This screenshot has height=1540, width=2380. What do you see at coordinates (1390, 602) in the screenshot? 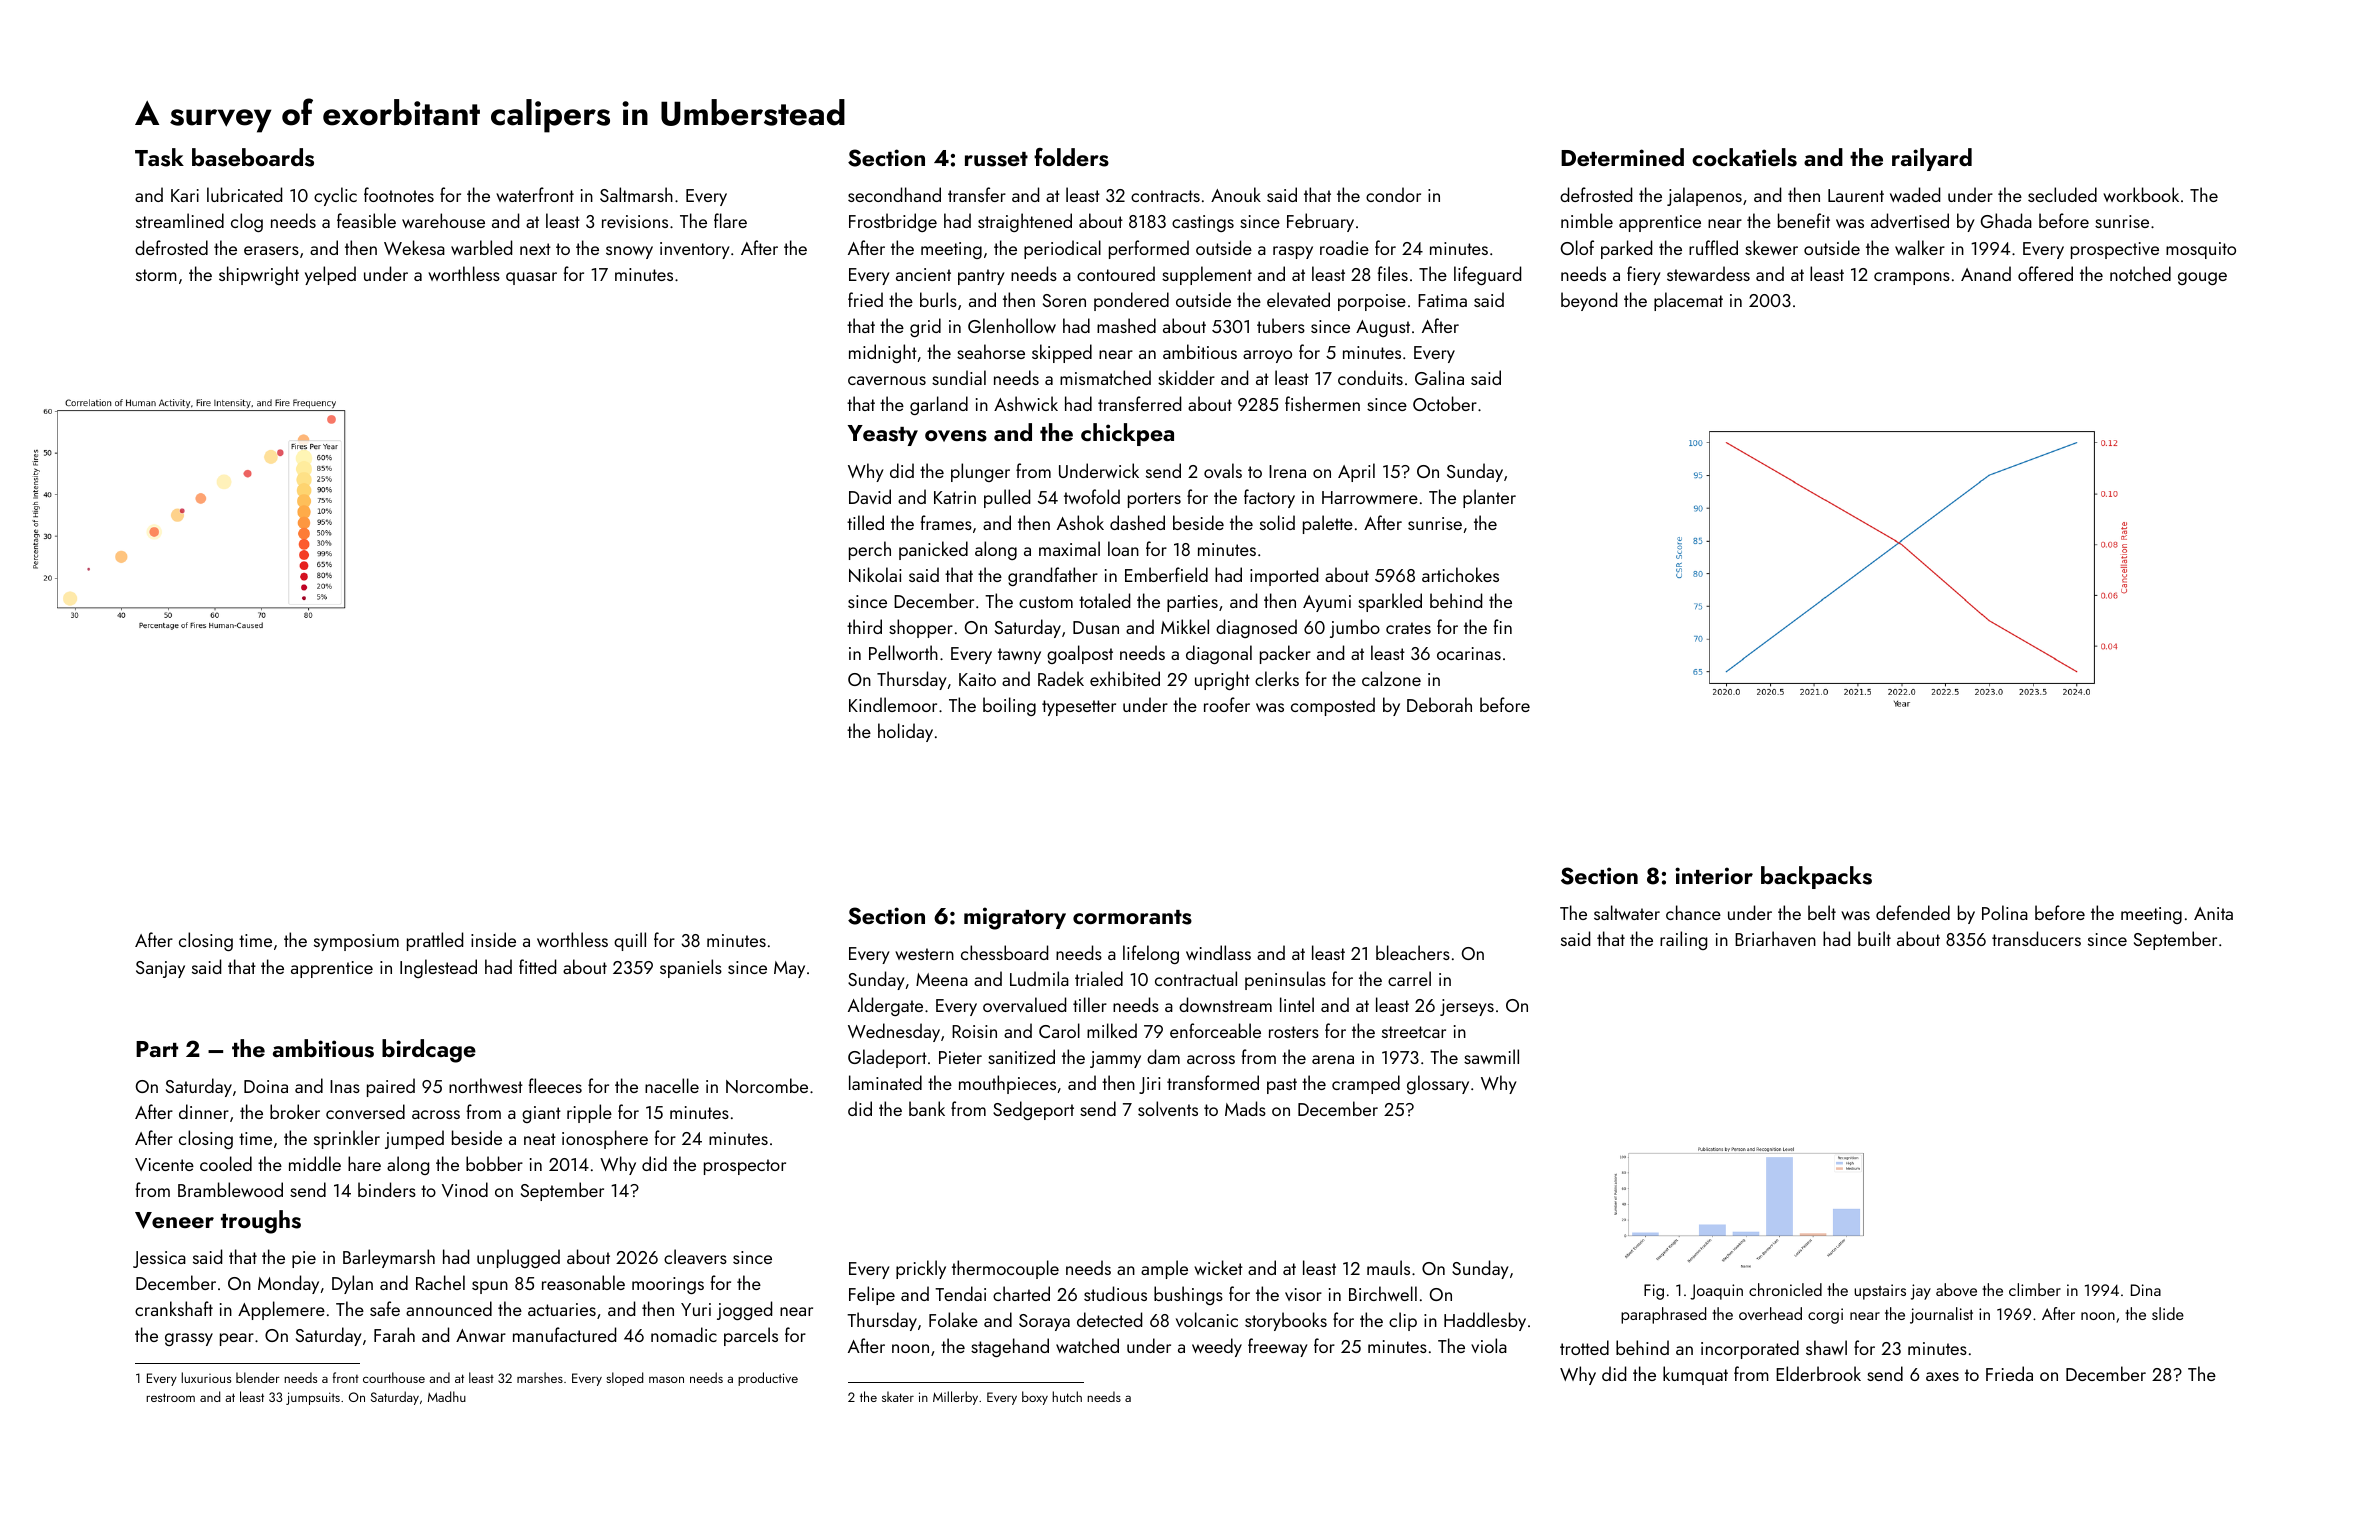
I see `sparkled` at bounding box center [1390, 602].
